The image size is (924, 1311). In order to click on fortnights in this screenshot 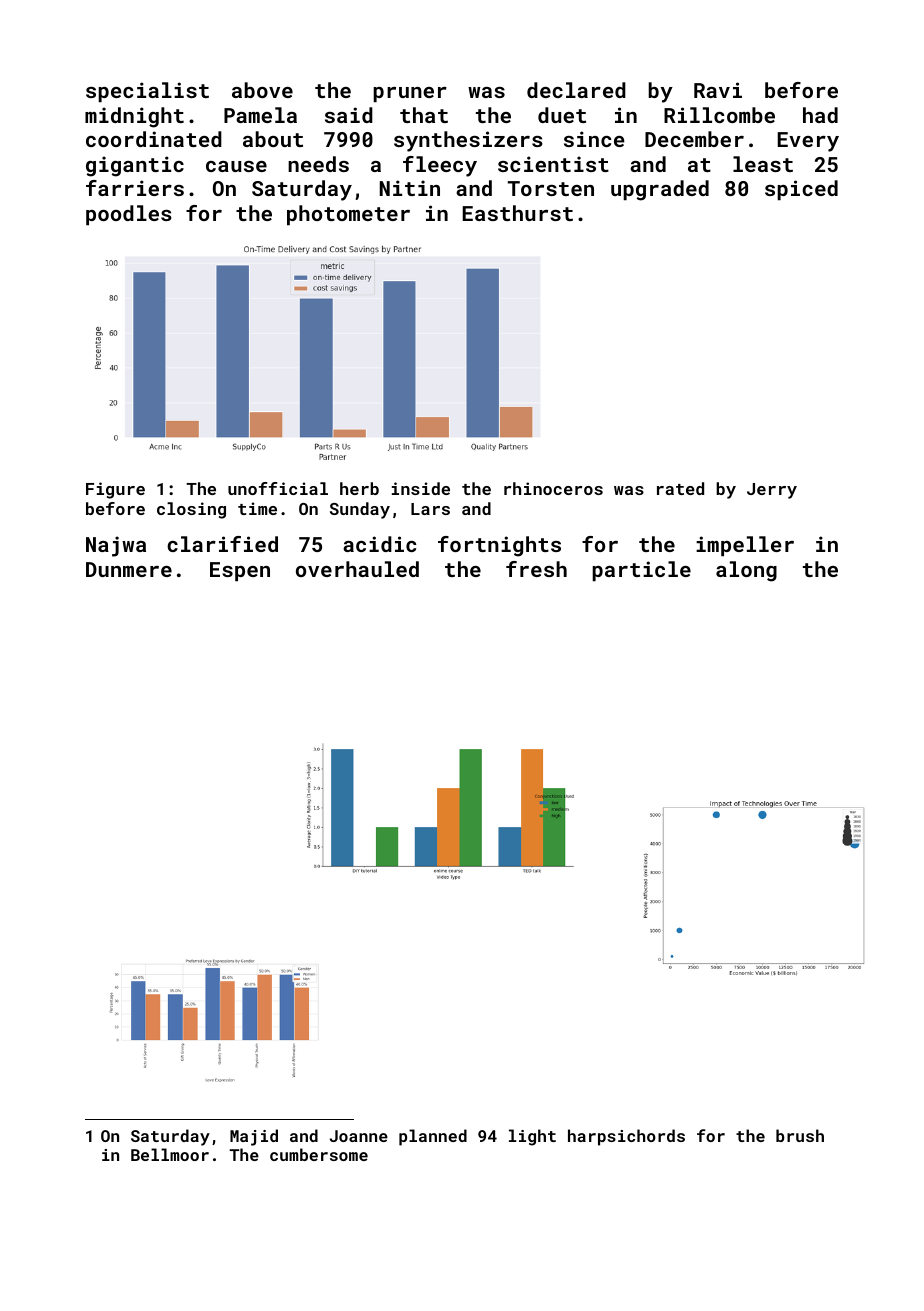, I will do `click(499, 546)`.
